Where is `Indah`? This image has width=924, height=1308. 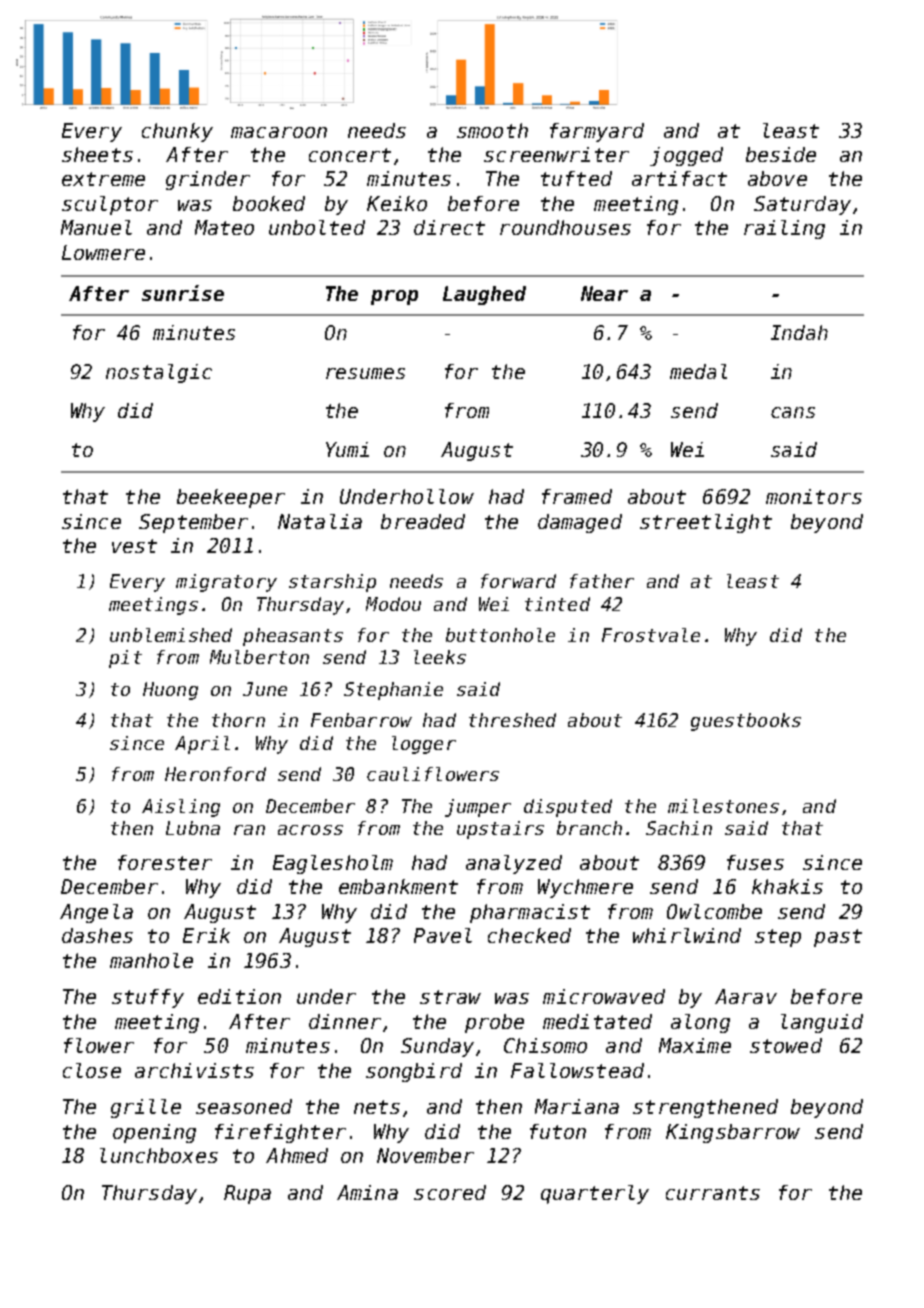 Indah is located at coordinates (799, 332).
